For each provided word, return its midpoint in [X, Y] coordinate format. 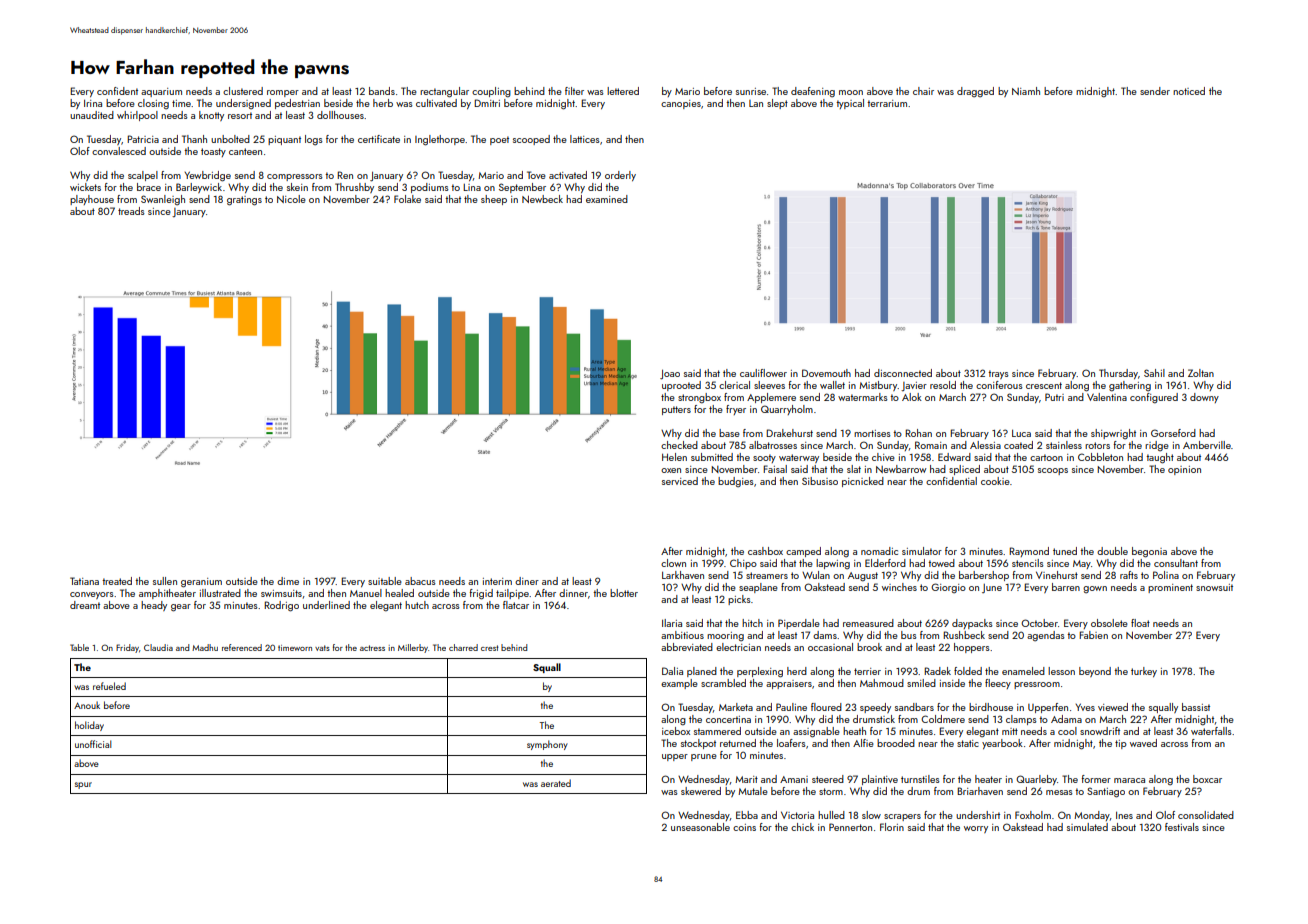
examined [607, 199]
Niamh [1026, 91]
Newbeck [542, 199]
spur [83, 785]
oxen [671, 470]
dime [288, 581]
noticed [1189, 91]
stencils [1028, 563]
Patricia [143, 139]
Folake [407, 199]
